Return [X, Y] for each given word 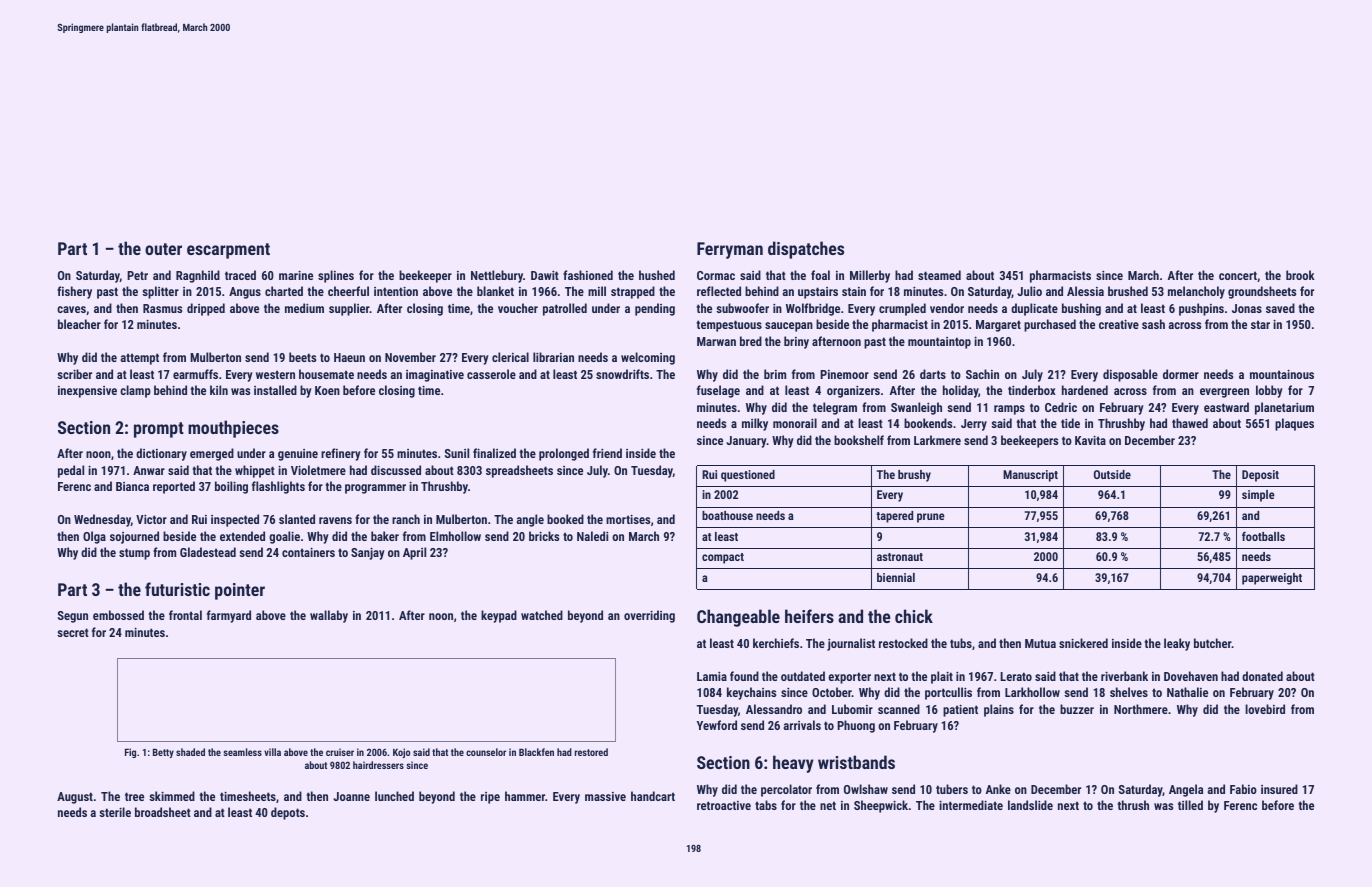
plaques [1294, 424]
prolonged [564, 454]
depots [288, 813]
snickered [1083, 643]
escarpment [228, 251]
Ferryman [730, 250]
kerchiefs [776, 643]
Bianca [132, 486]
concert [1238, 275]
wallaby [329, 616]
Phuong [856, 726]
